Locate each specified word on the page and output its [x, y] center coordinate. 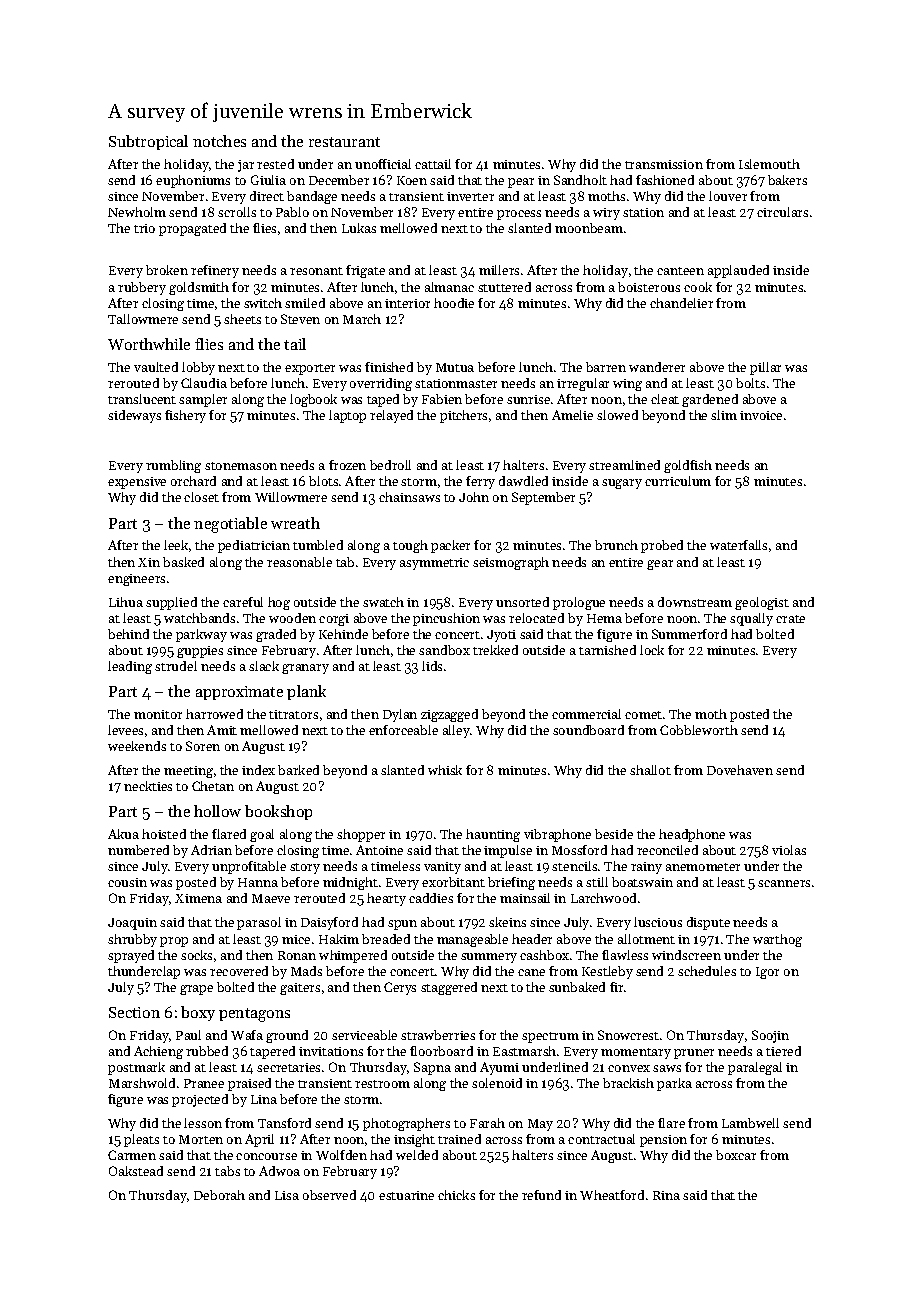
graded [276, 635]
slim [724, 415]
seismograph [511, 563]
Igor [767, 973]
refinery [215, 271]
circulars [782, 212]
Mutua [455, 367]
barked [298, 770]
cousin [127, 882]
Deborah [219, 1195]
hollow [217, 811]
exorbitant [453, 882]
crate [790, 619]
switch [263, 303]
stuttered [504, 287]
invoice [761, 415]
